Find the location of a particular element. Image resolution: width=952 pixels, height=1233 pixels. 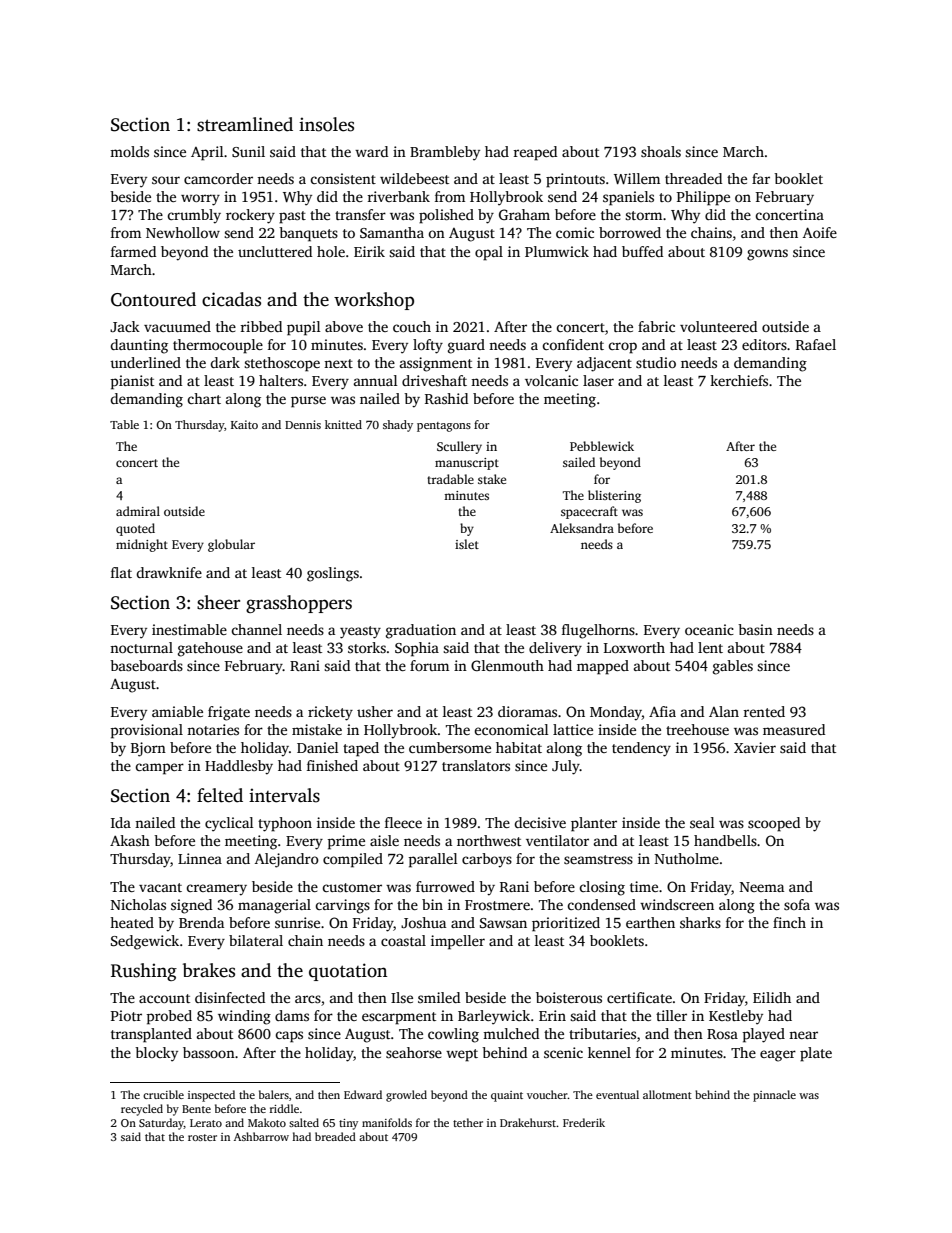

roster is located at coordinates (202, 1137).
